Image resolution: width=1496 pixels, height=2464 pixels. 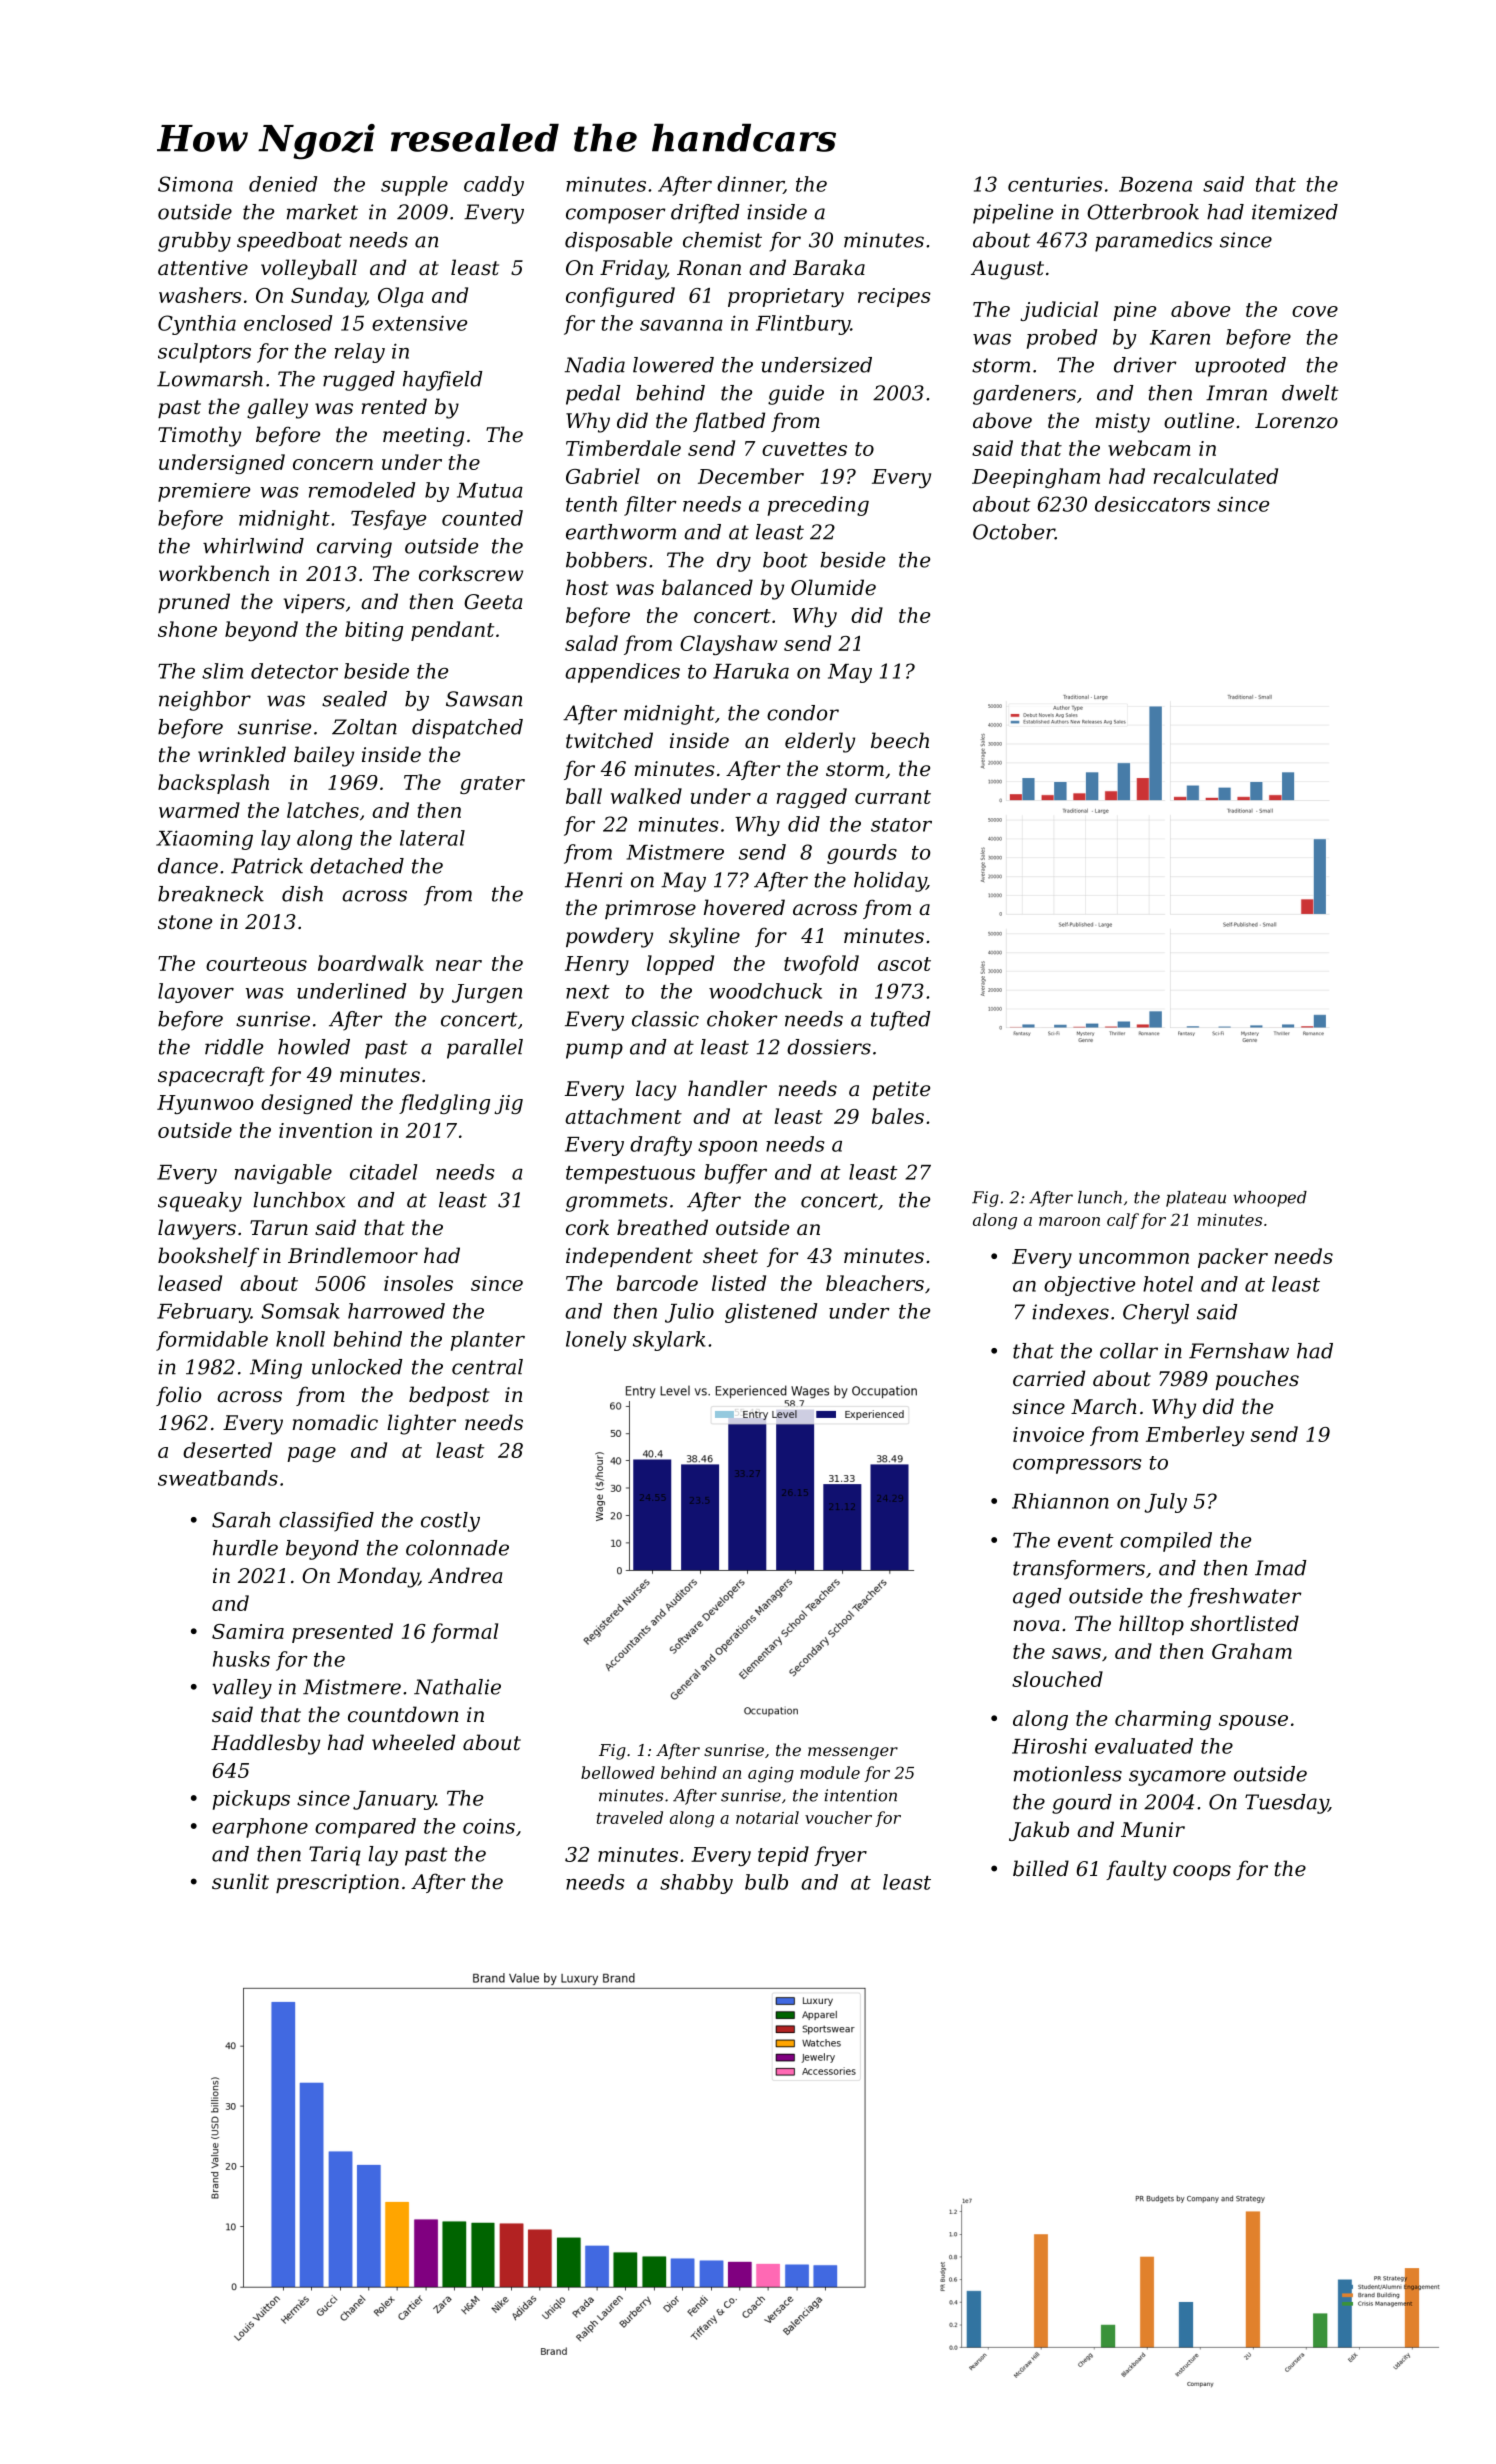 I want to click on indexes, so click(x=1070, y=1312).
